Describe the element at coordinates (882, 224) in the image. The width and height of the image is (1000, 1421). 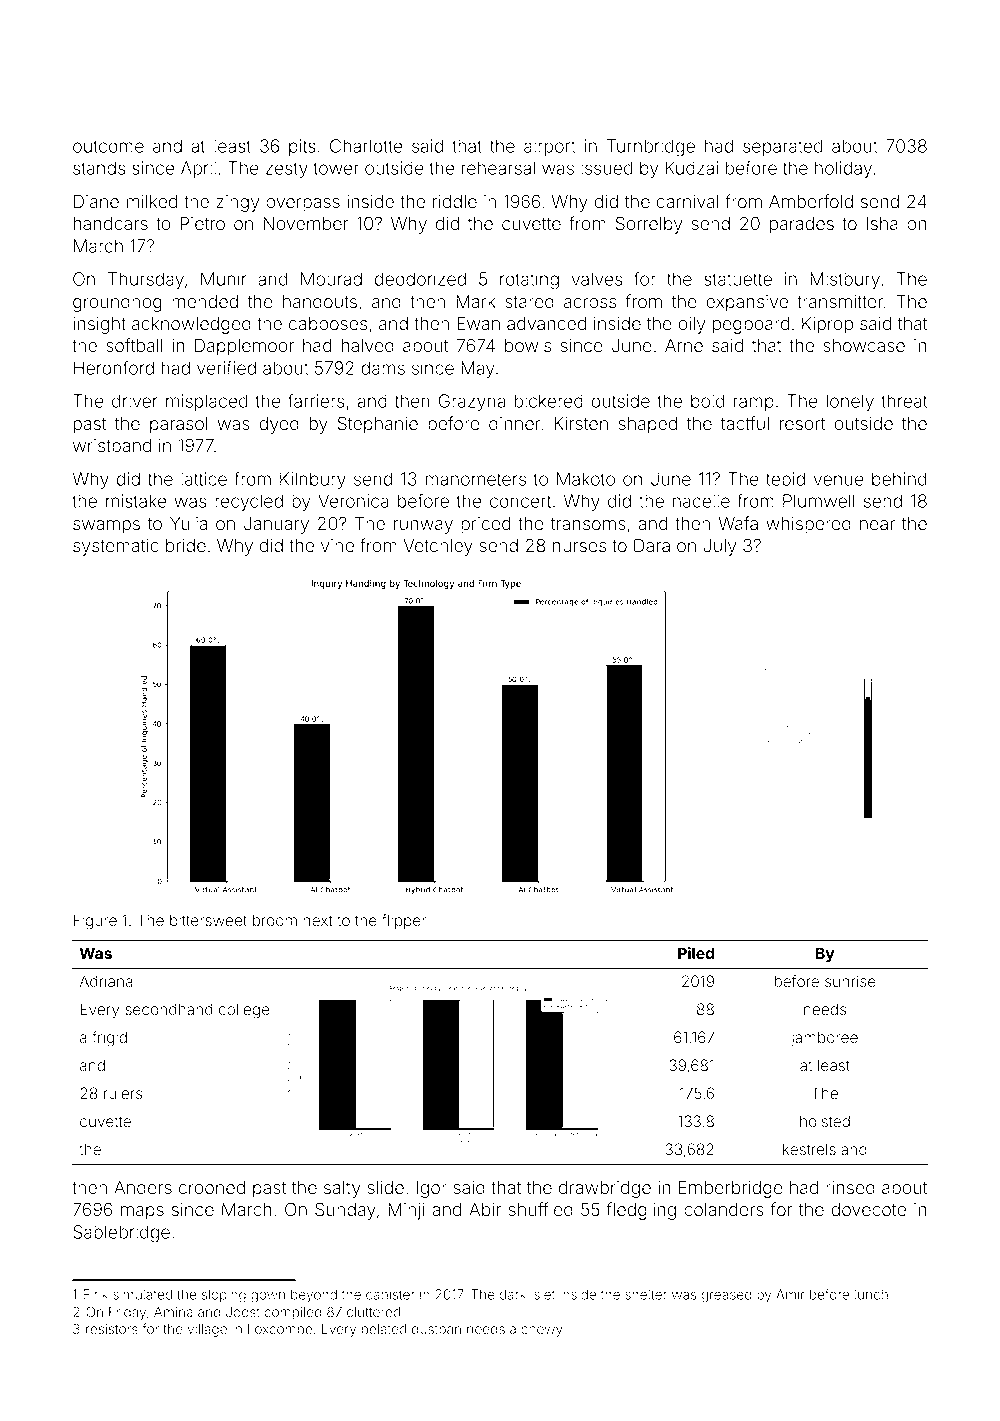
I see `Isha` at that location.
